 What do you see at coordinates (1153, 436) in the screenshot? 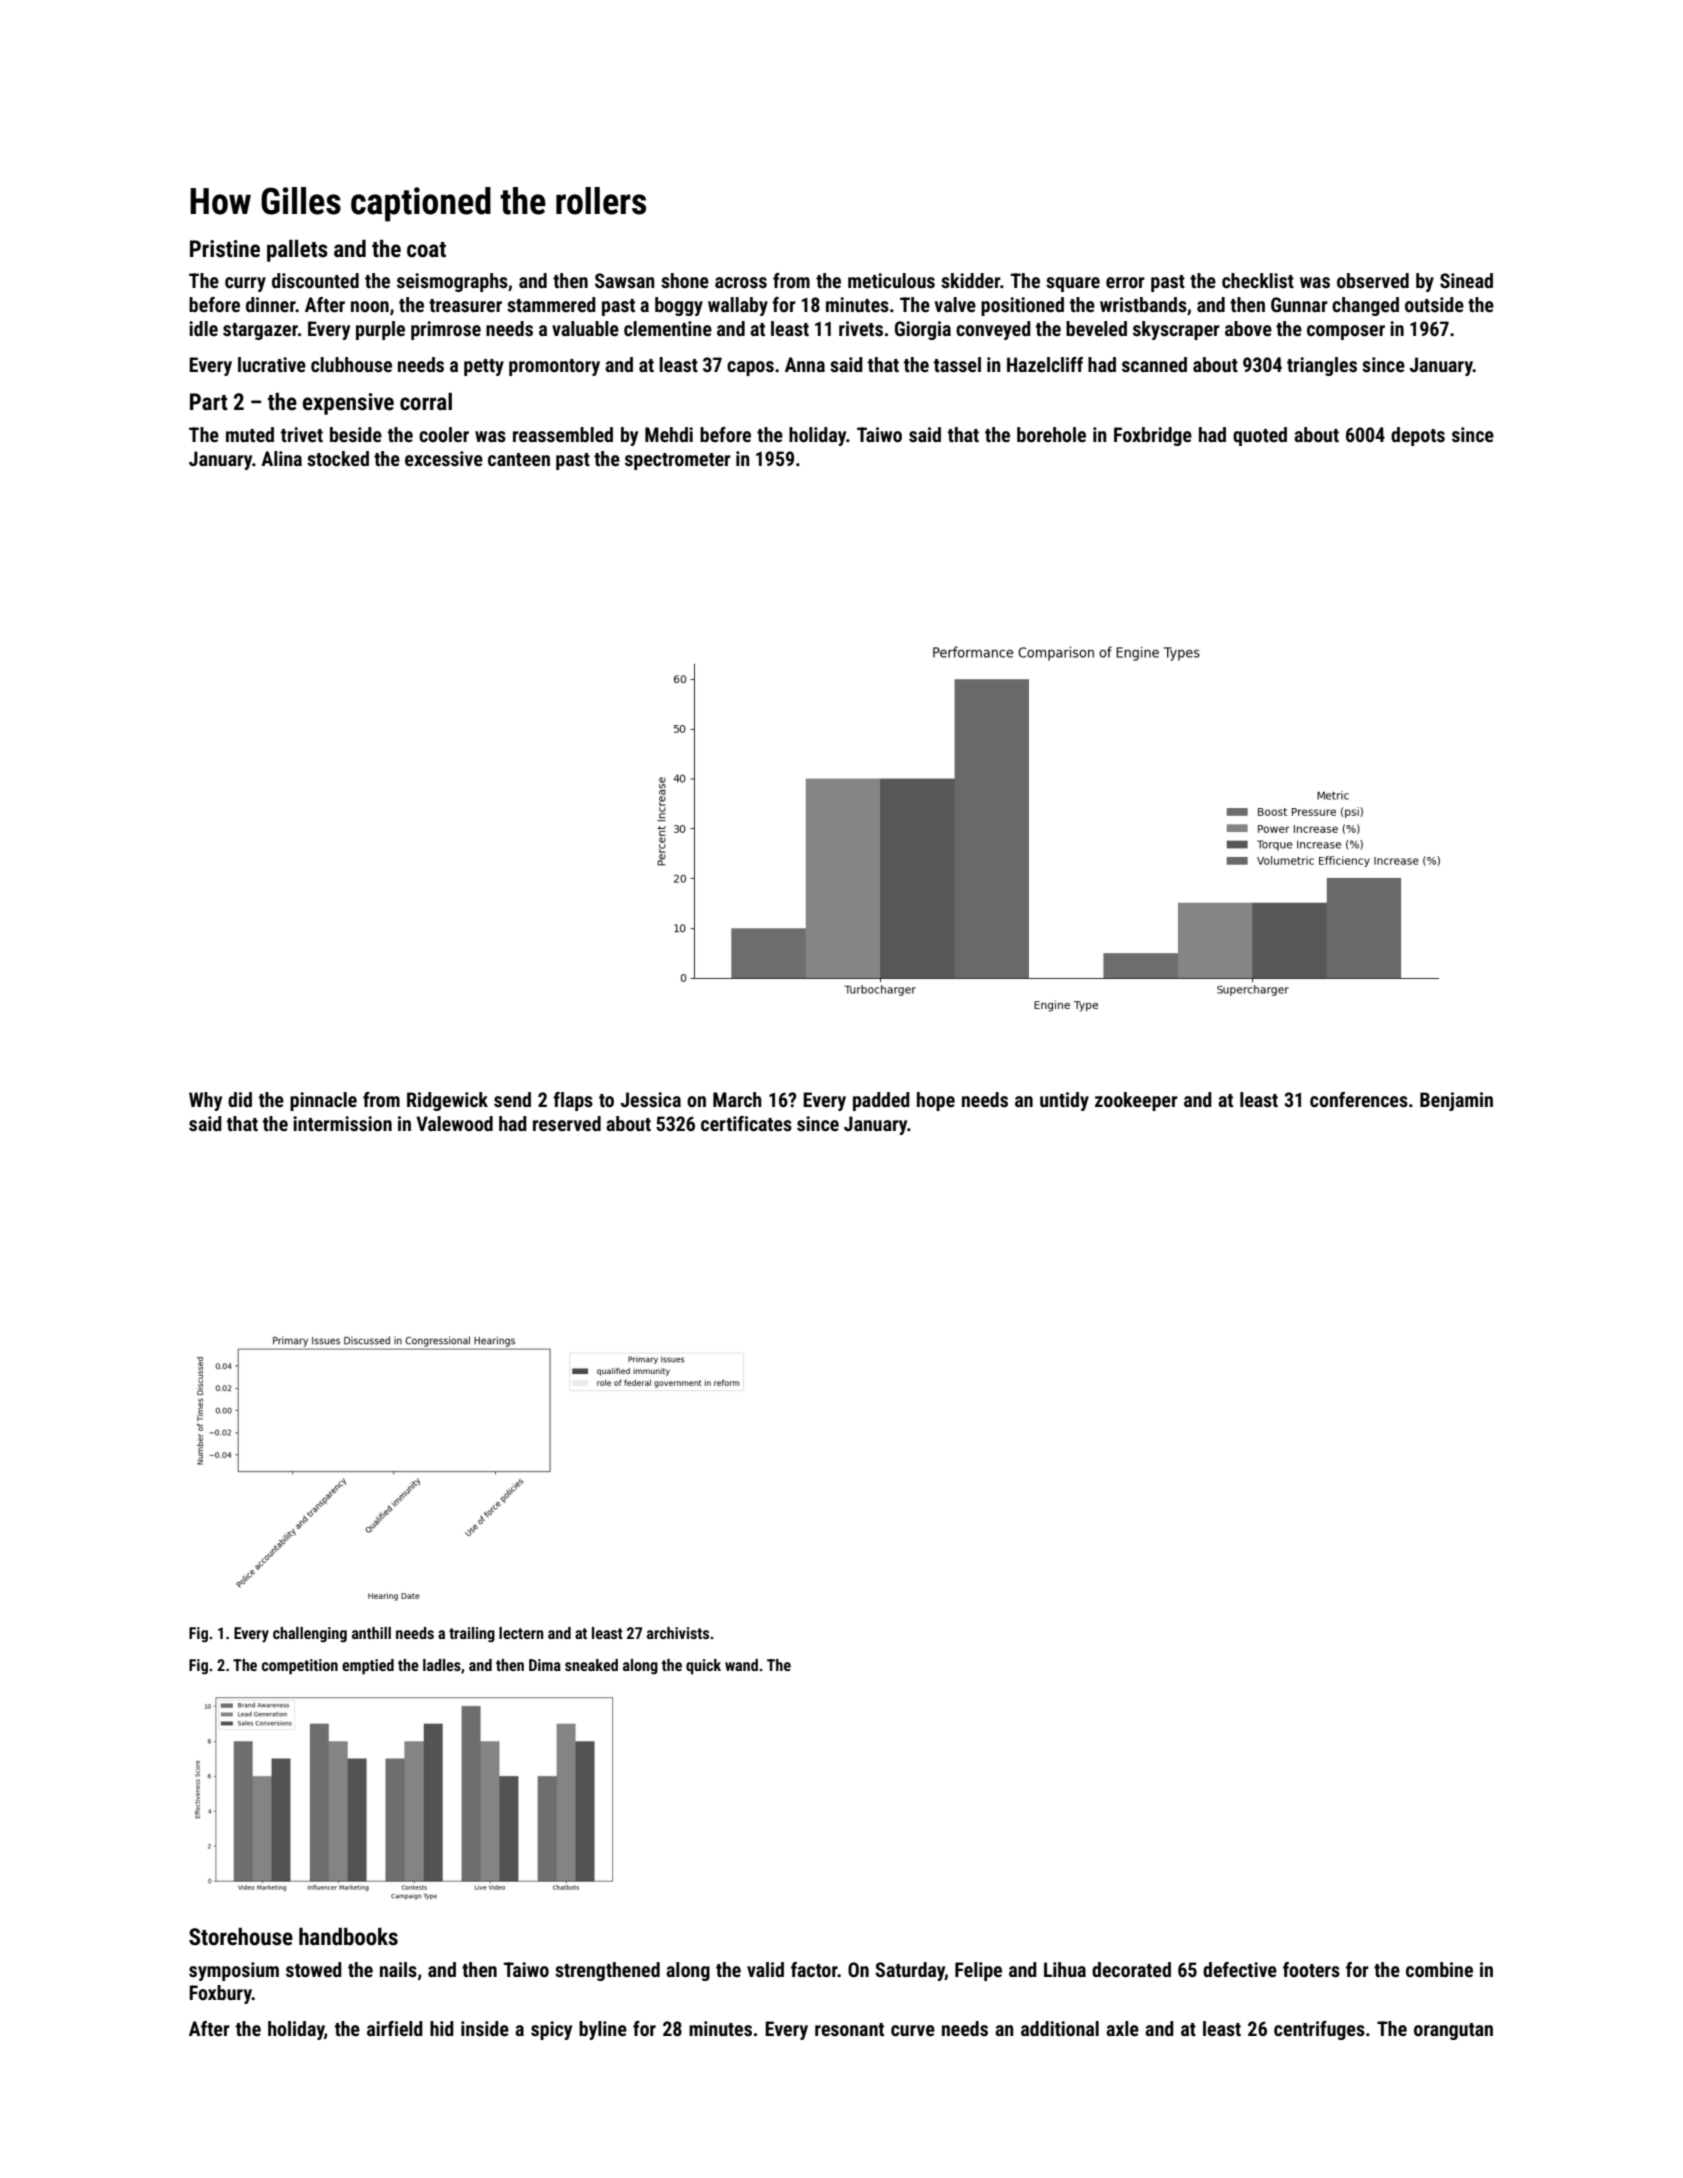
I see `Foxbridge` at bounding box center [1153, 436].
